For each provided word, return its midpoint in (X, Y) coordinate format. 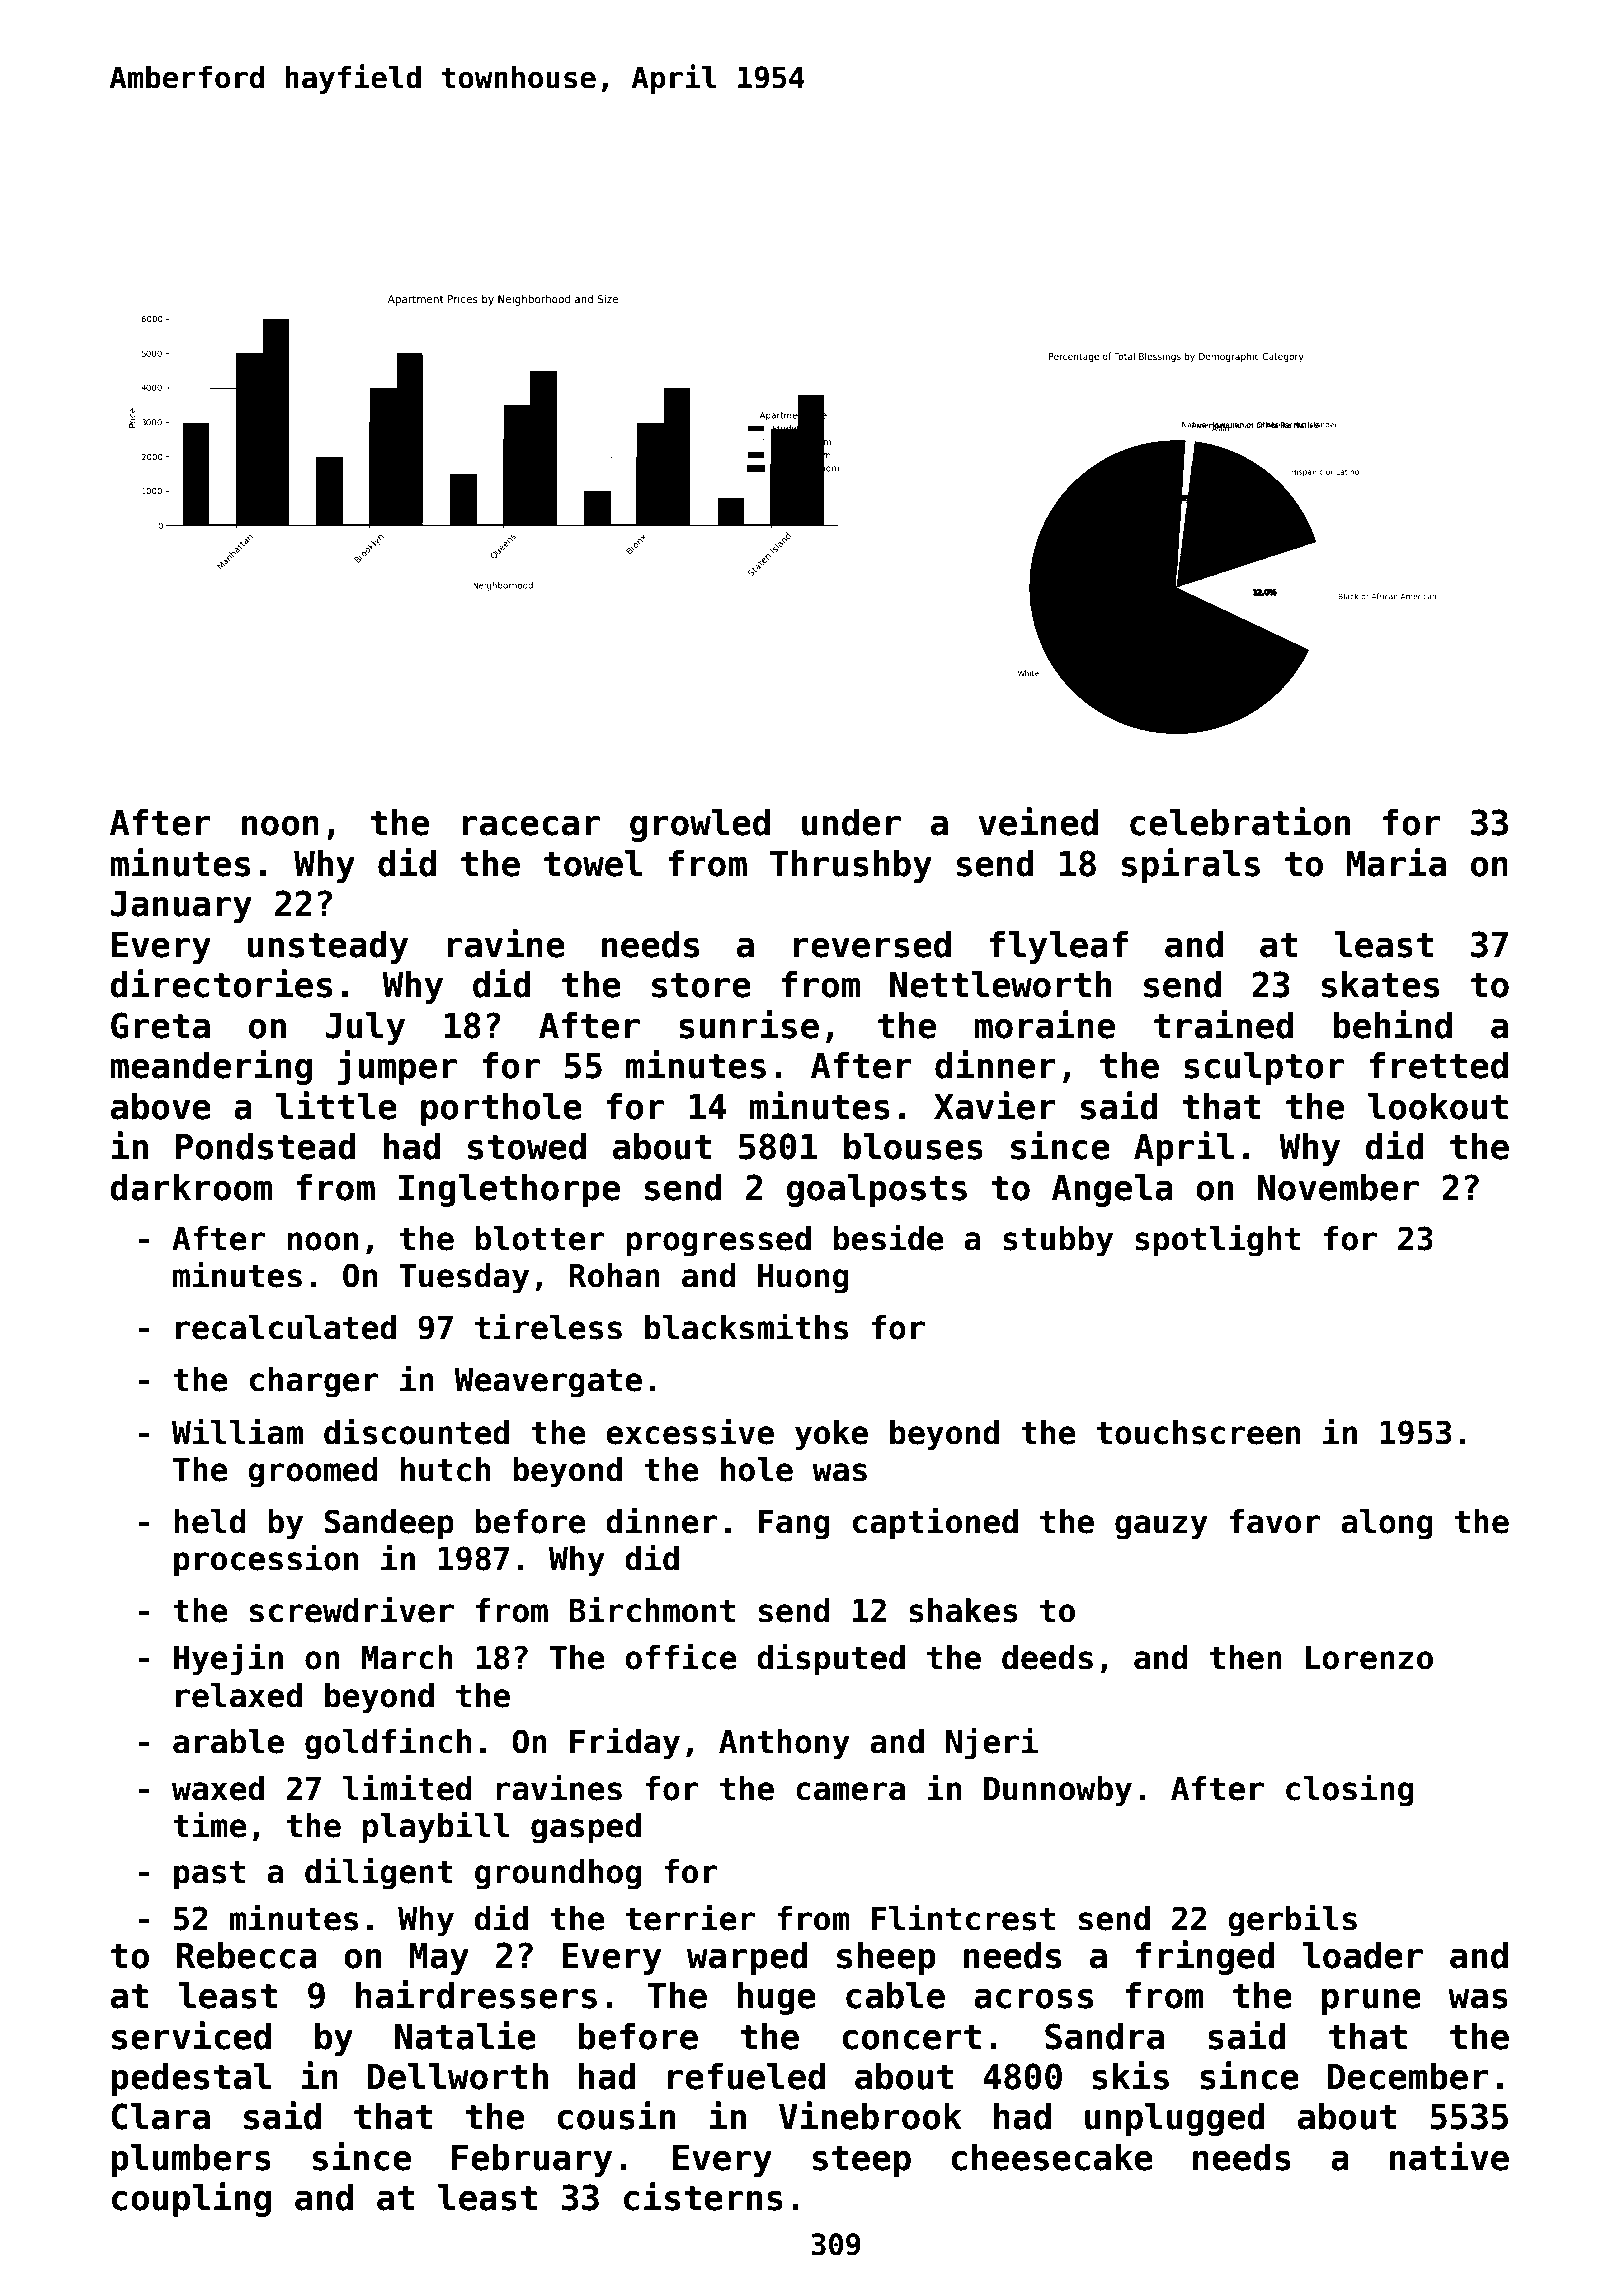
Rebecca (247, 1955)
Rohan (614, 1275)
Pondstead (266, 1146)
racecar (531, 826)
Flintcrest (963, 1917)
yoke (831, 1435)
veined (1038, 821)
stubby (1058, 1241)
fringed (1205, 1957)
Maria (1396, 862)
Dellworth (458, 2076)
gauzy (1161, 1527)
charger (314, 1382)
